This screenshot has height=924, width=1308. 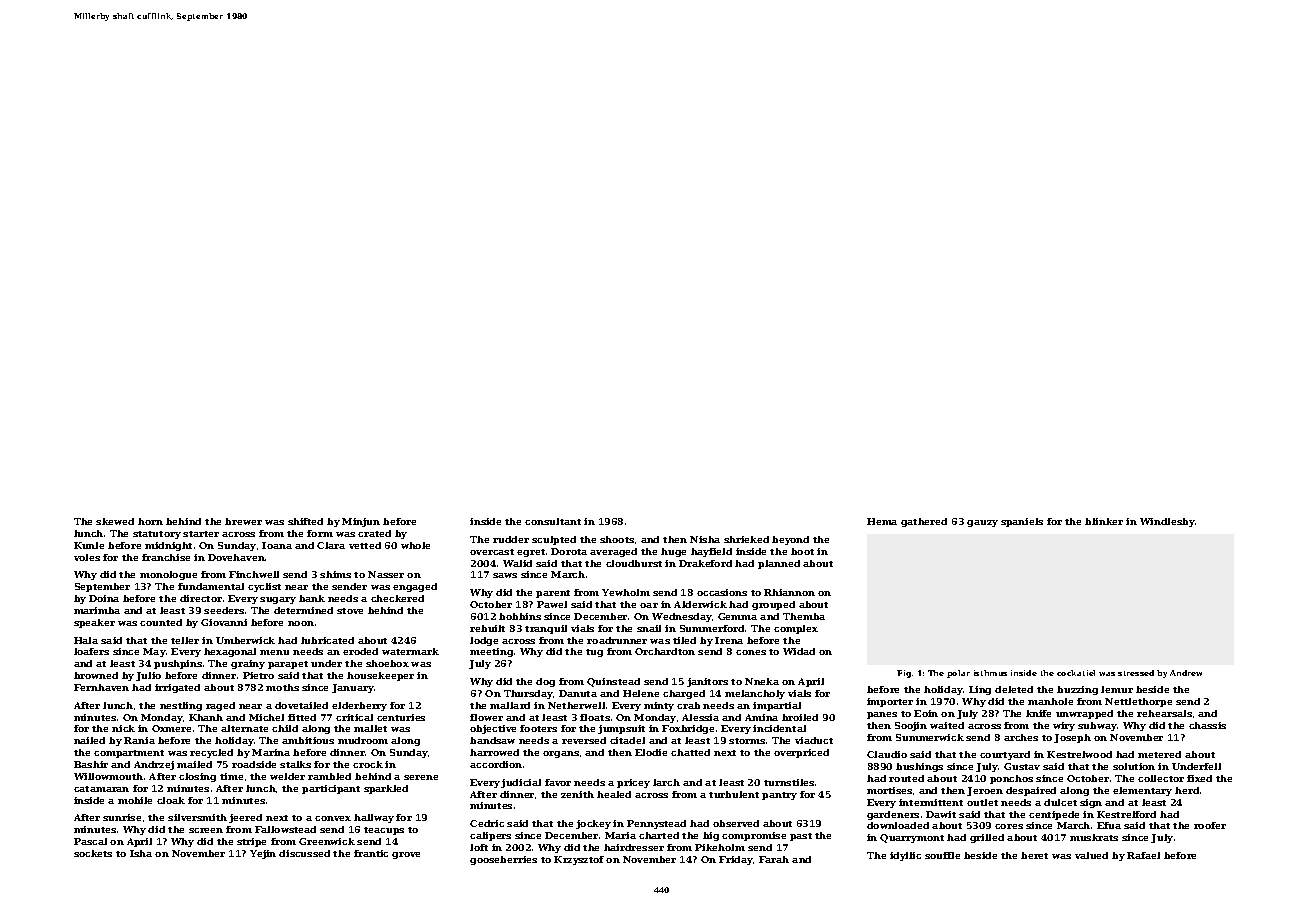 I want to click on floats, so click(x=595, y=717).
